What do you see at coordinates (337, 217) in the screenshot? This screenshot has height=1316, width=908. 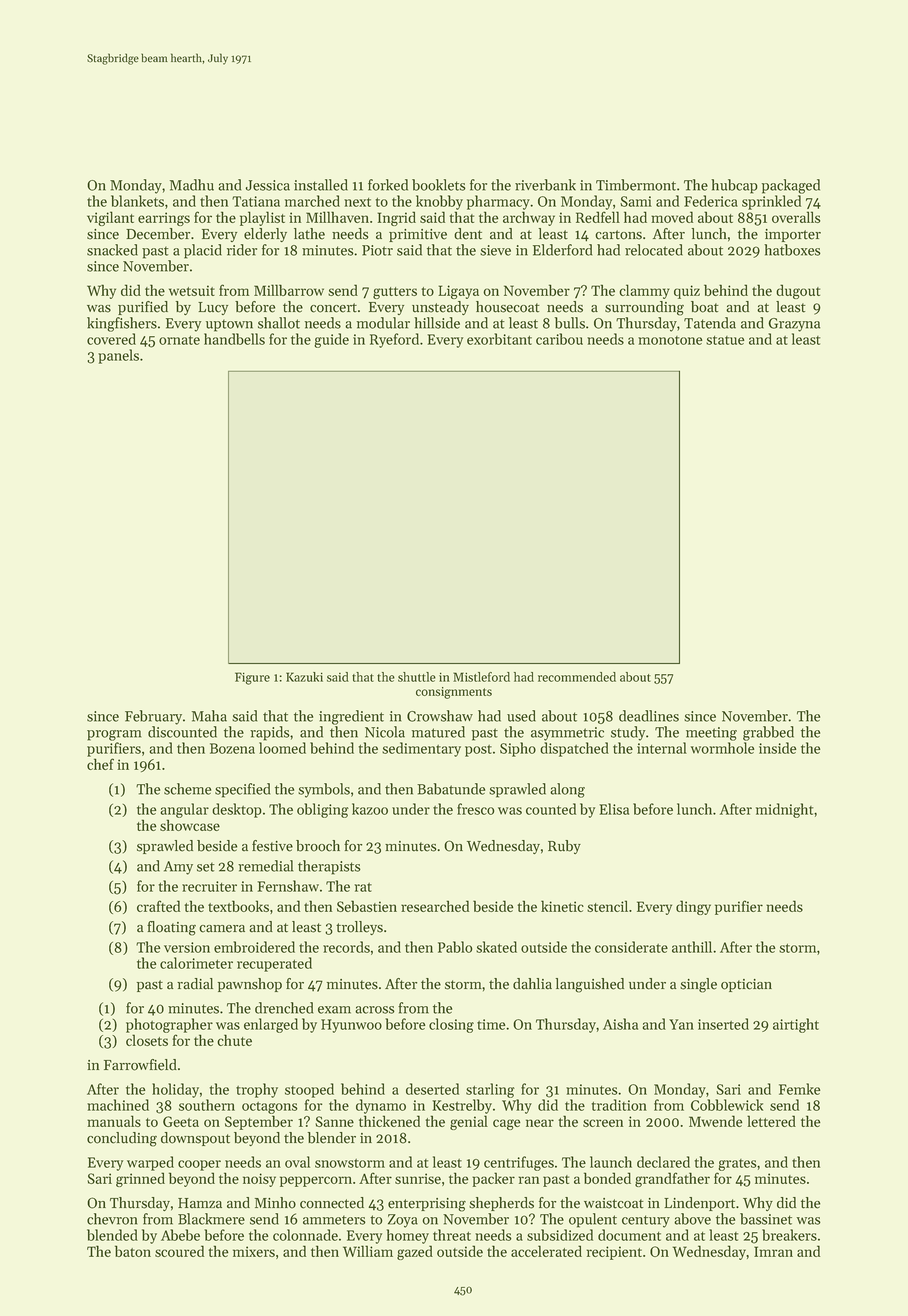 I see `Millhaven` at bounding box center [337, 217].
